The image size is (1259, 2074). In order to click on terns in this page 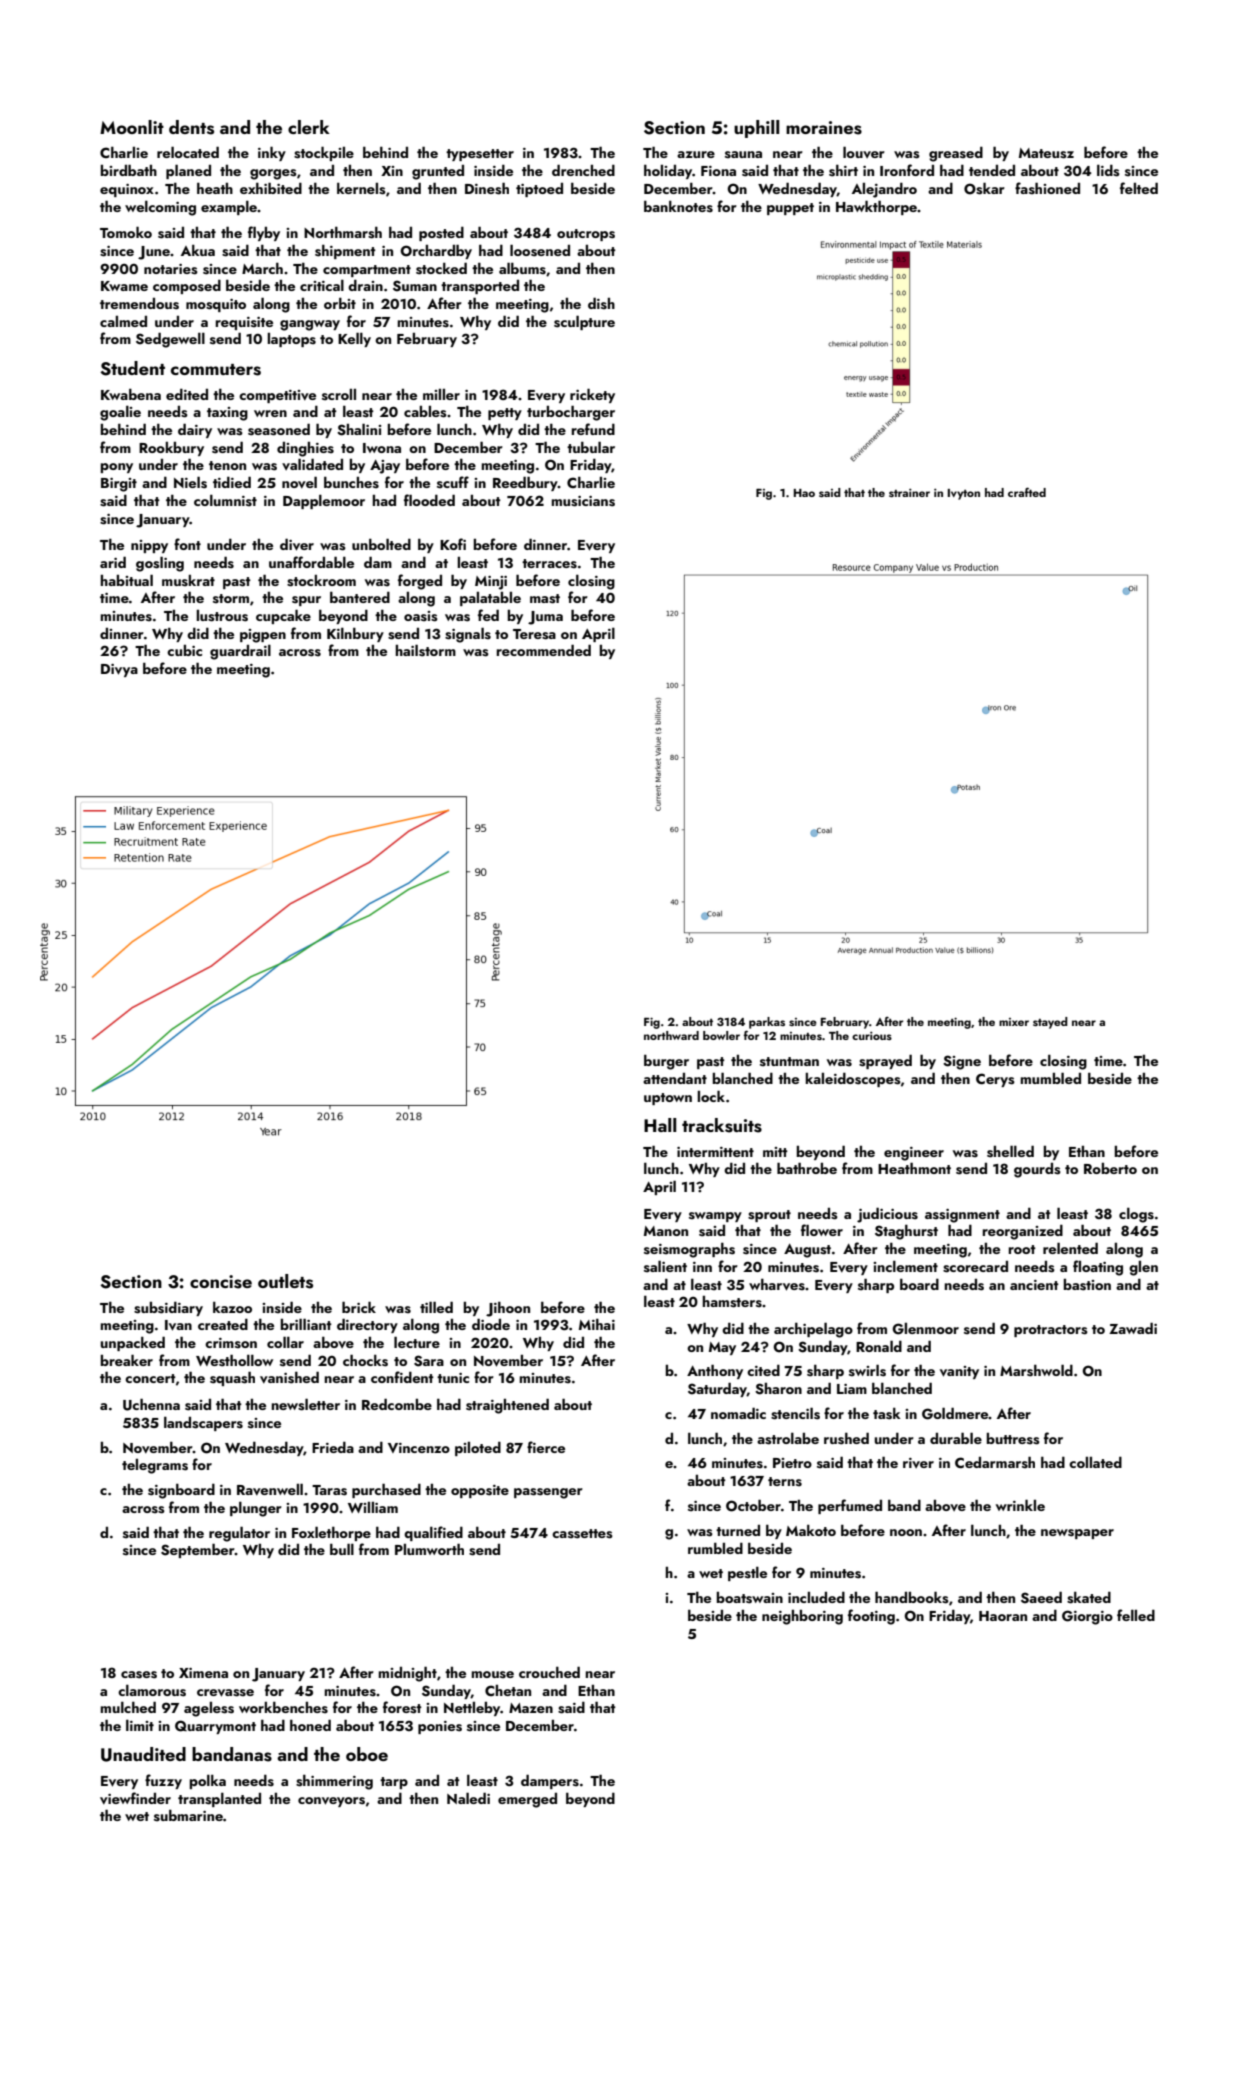, I will do `click(785, 1482)`.
